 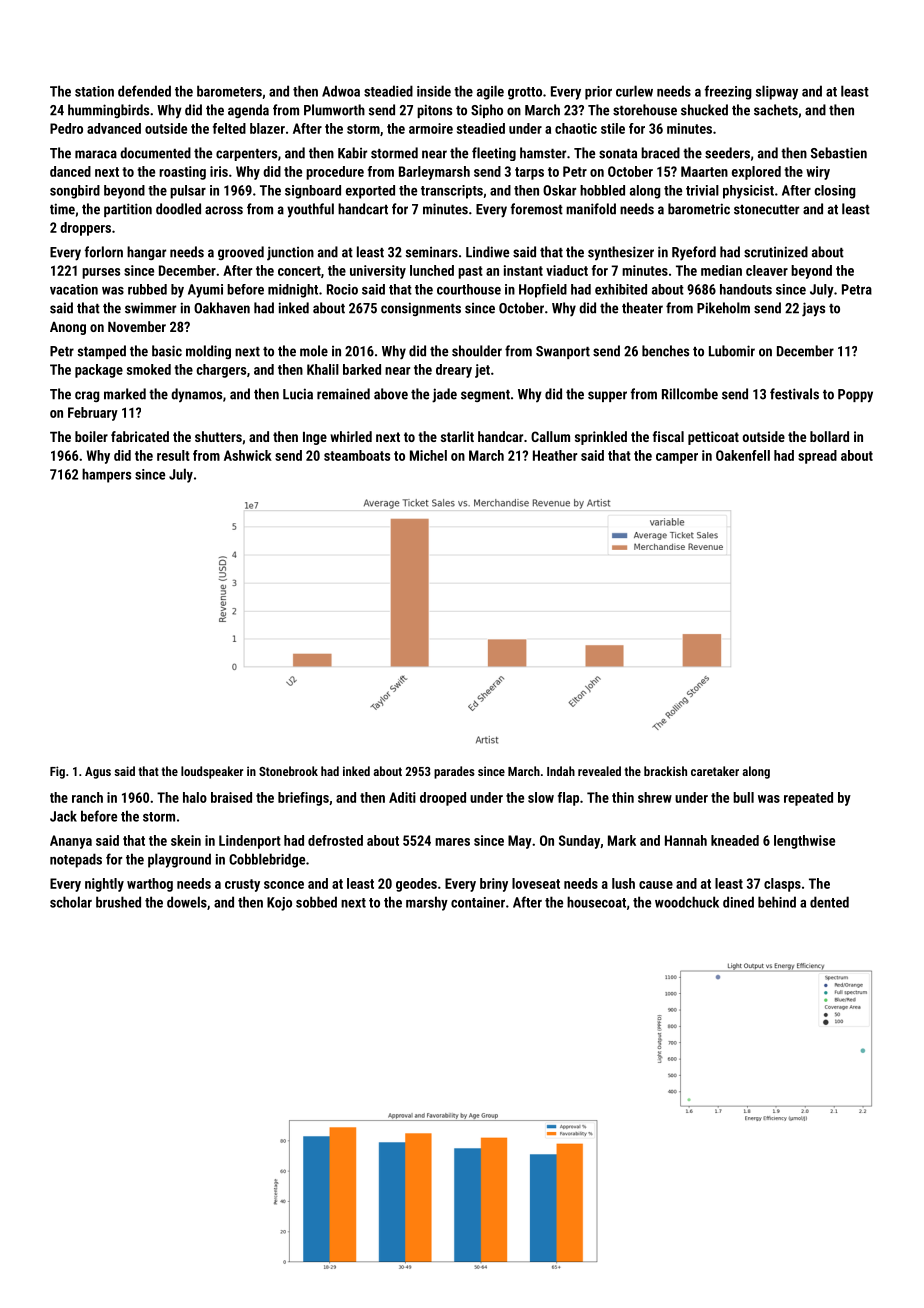 What do you see at coordinates (536, 883) in the image?
I see `loveseat` at bounding box center [536, 883].
